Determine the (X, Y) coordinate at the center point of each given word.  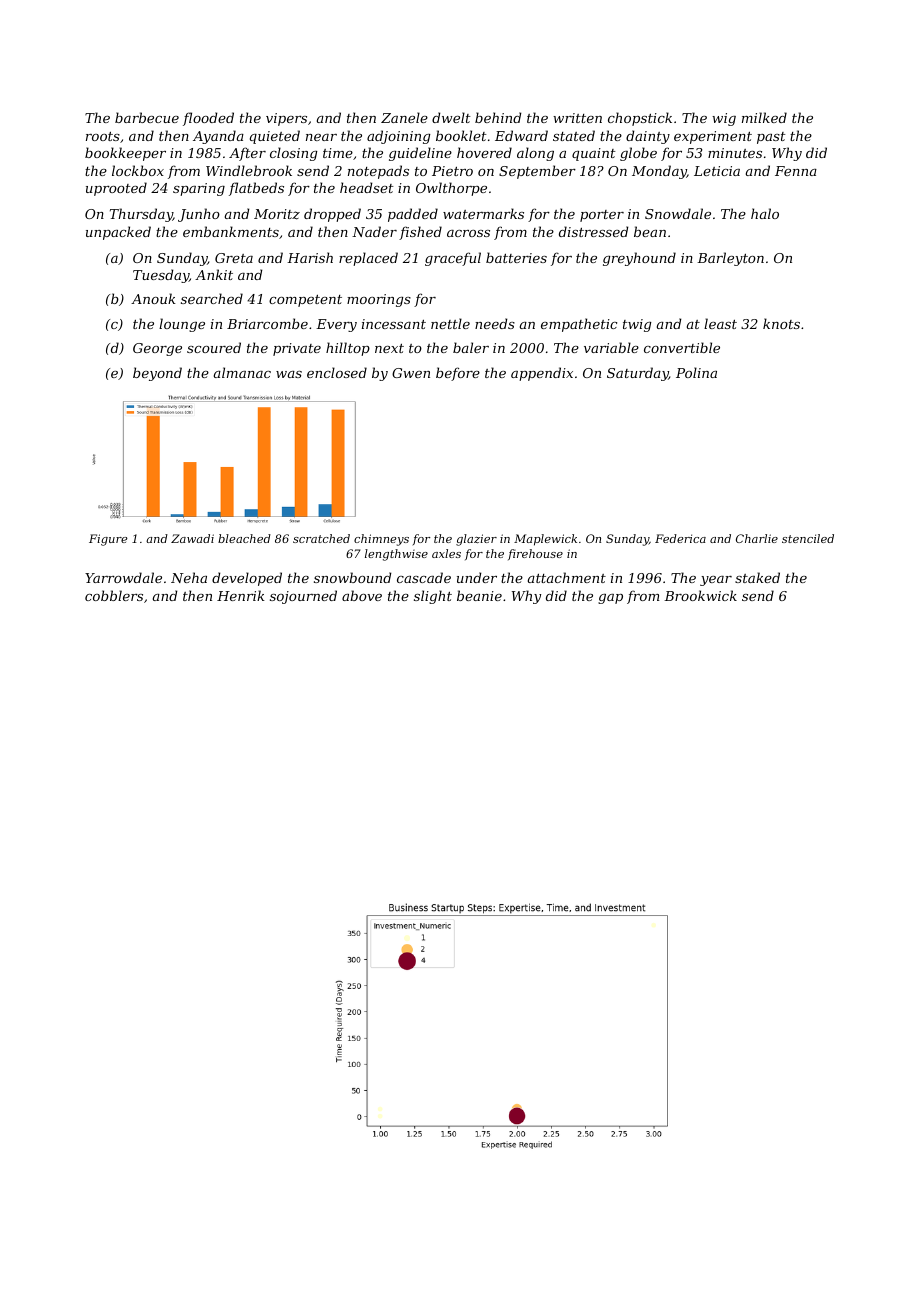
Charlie (757, 538)
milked (764, 117)
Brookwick (700, 595)
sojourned (303, 597)
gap (610, 599)
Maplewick (545, 540)
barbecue (147, 117)
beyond (157, 374)
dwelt (451, 117)
